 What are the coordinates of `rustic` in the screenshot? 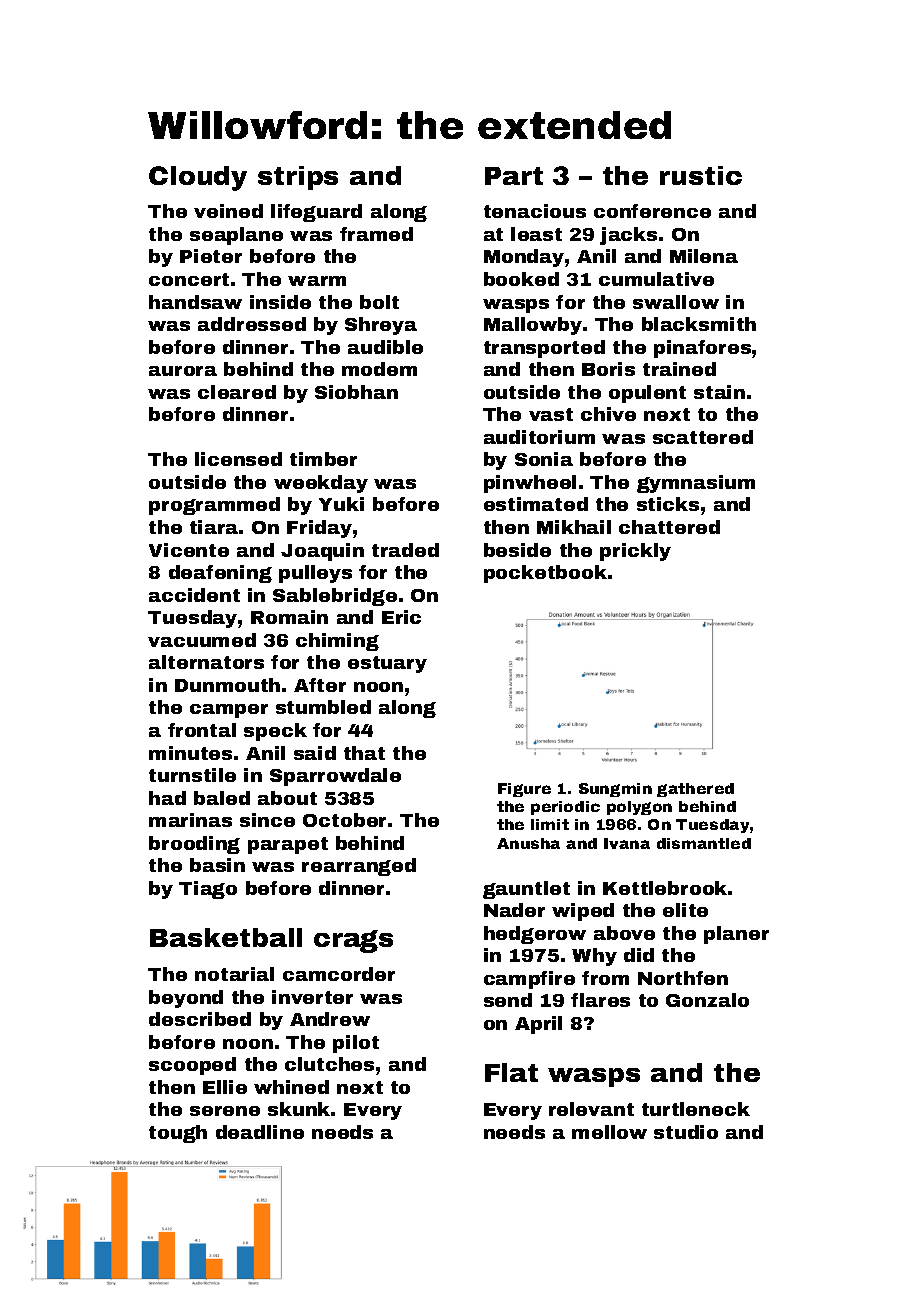 It's located at (701, 175).
